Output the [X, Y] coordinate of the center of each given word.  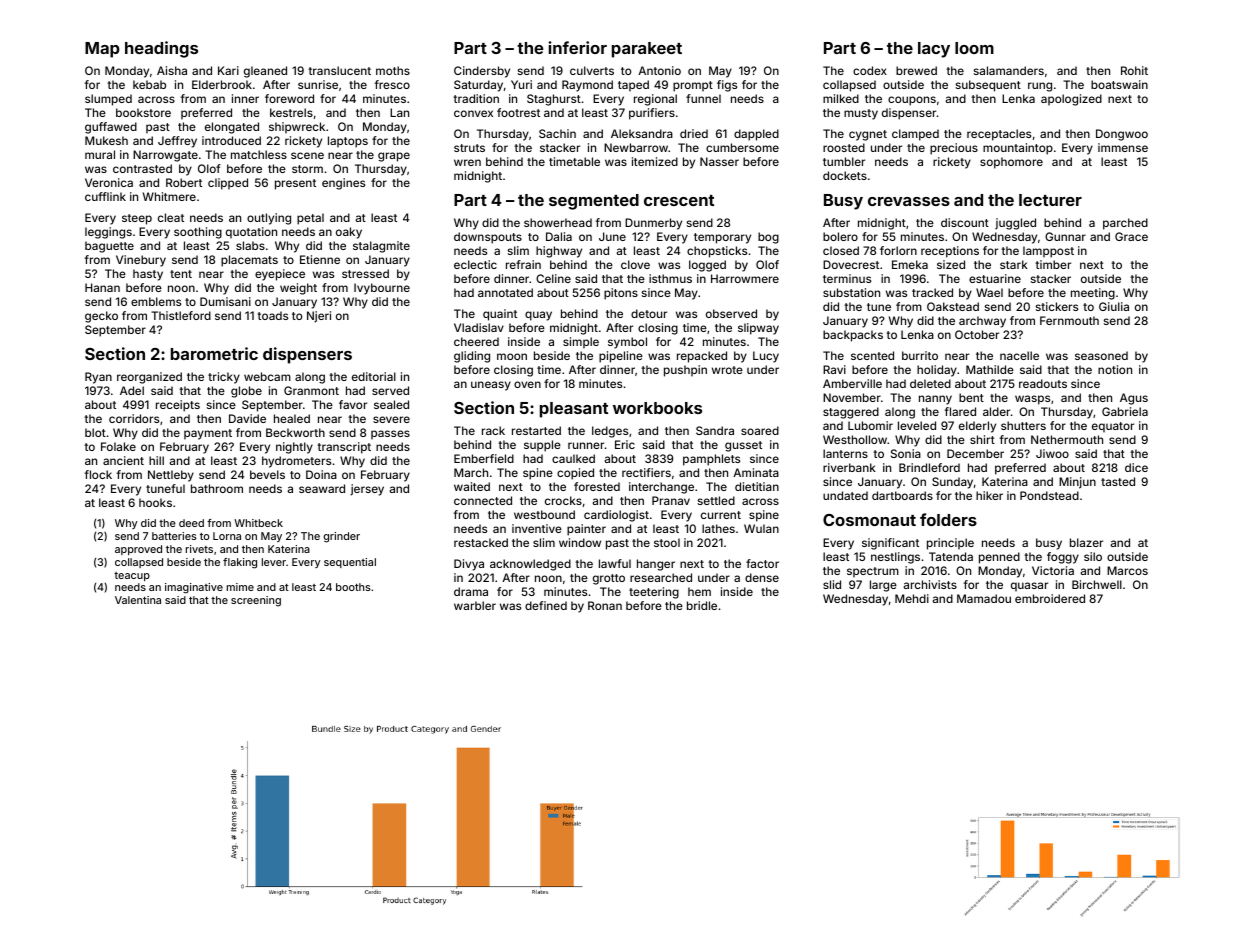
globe [246, 392]
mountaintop [1018, 149]
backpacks [853, 336]
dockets [845, 175]
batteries [174, 536]
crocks [563, 500]
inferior [577, 47]
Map [102, 50]
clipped [228, 184]
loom [974, 48]
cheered [476, 341]
